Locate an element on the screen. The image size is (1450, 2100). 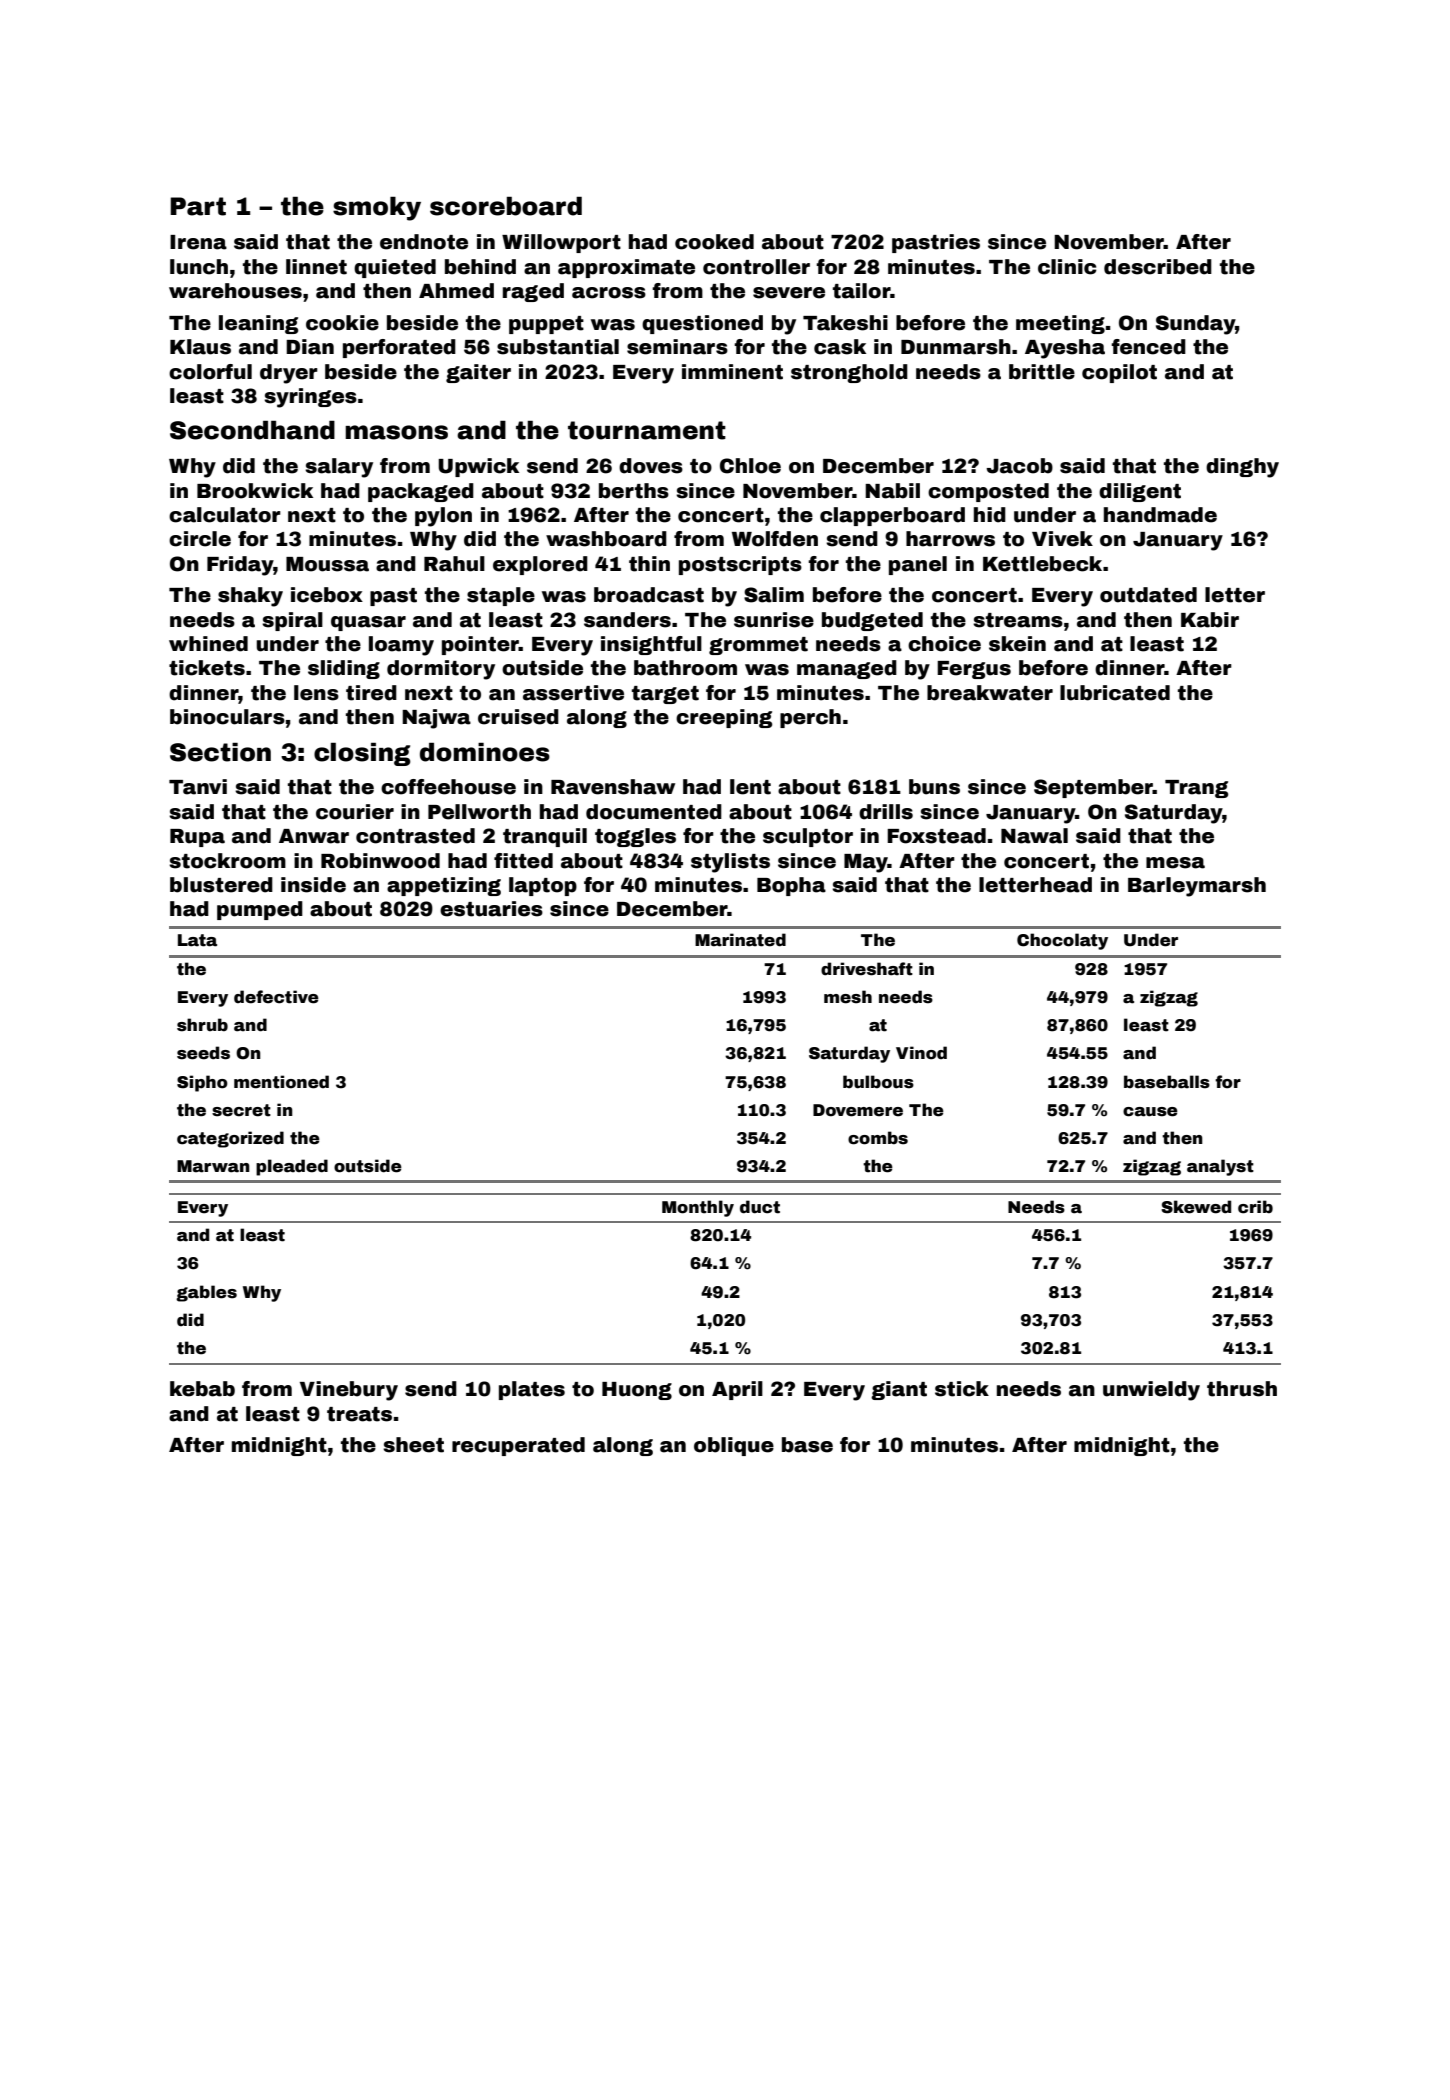
Jacob is located at coordinates (1019, 466).
